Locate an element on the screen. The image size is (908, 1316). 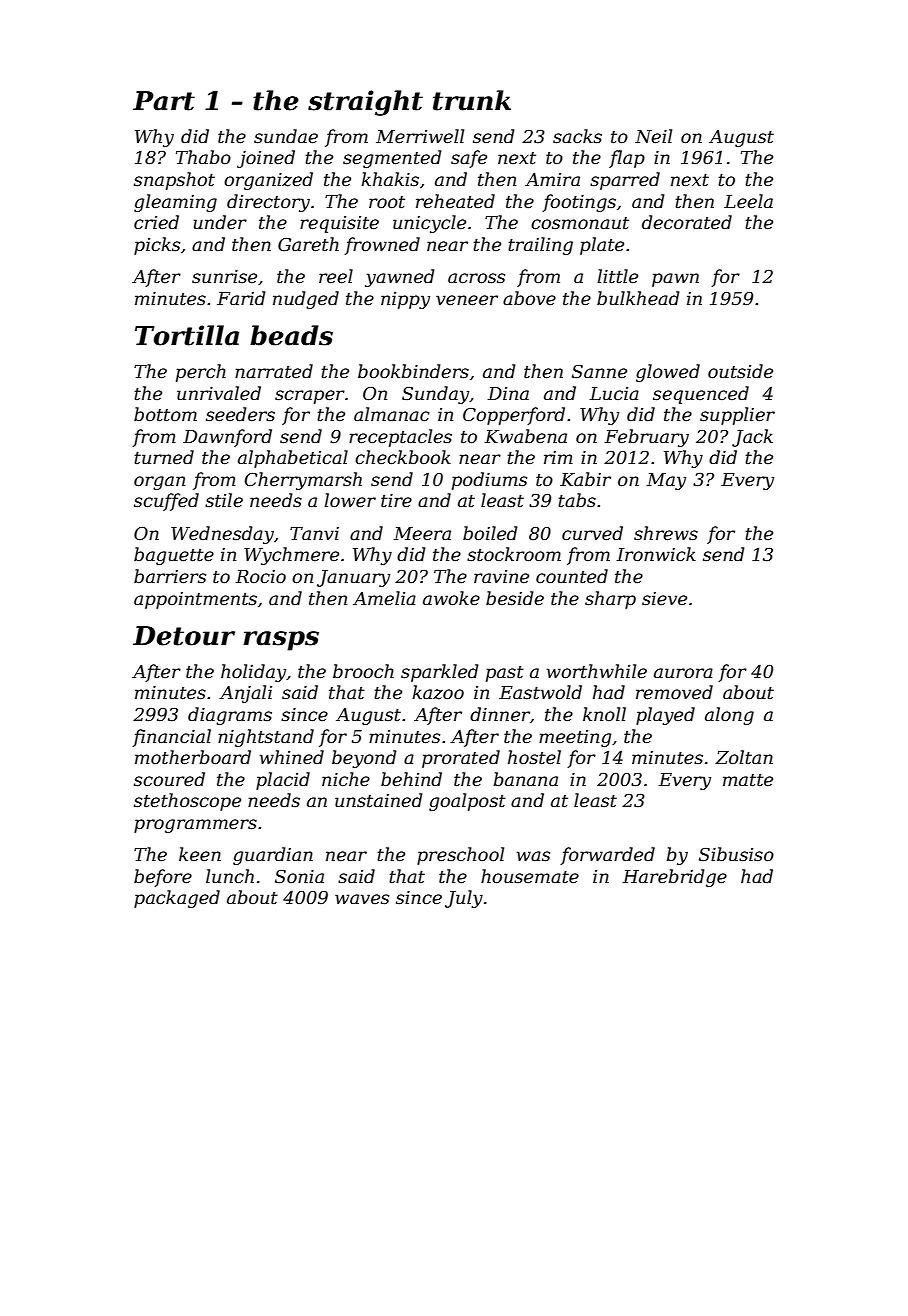
Wychmere is located at coordinates (291, 556).
